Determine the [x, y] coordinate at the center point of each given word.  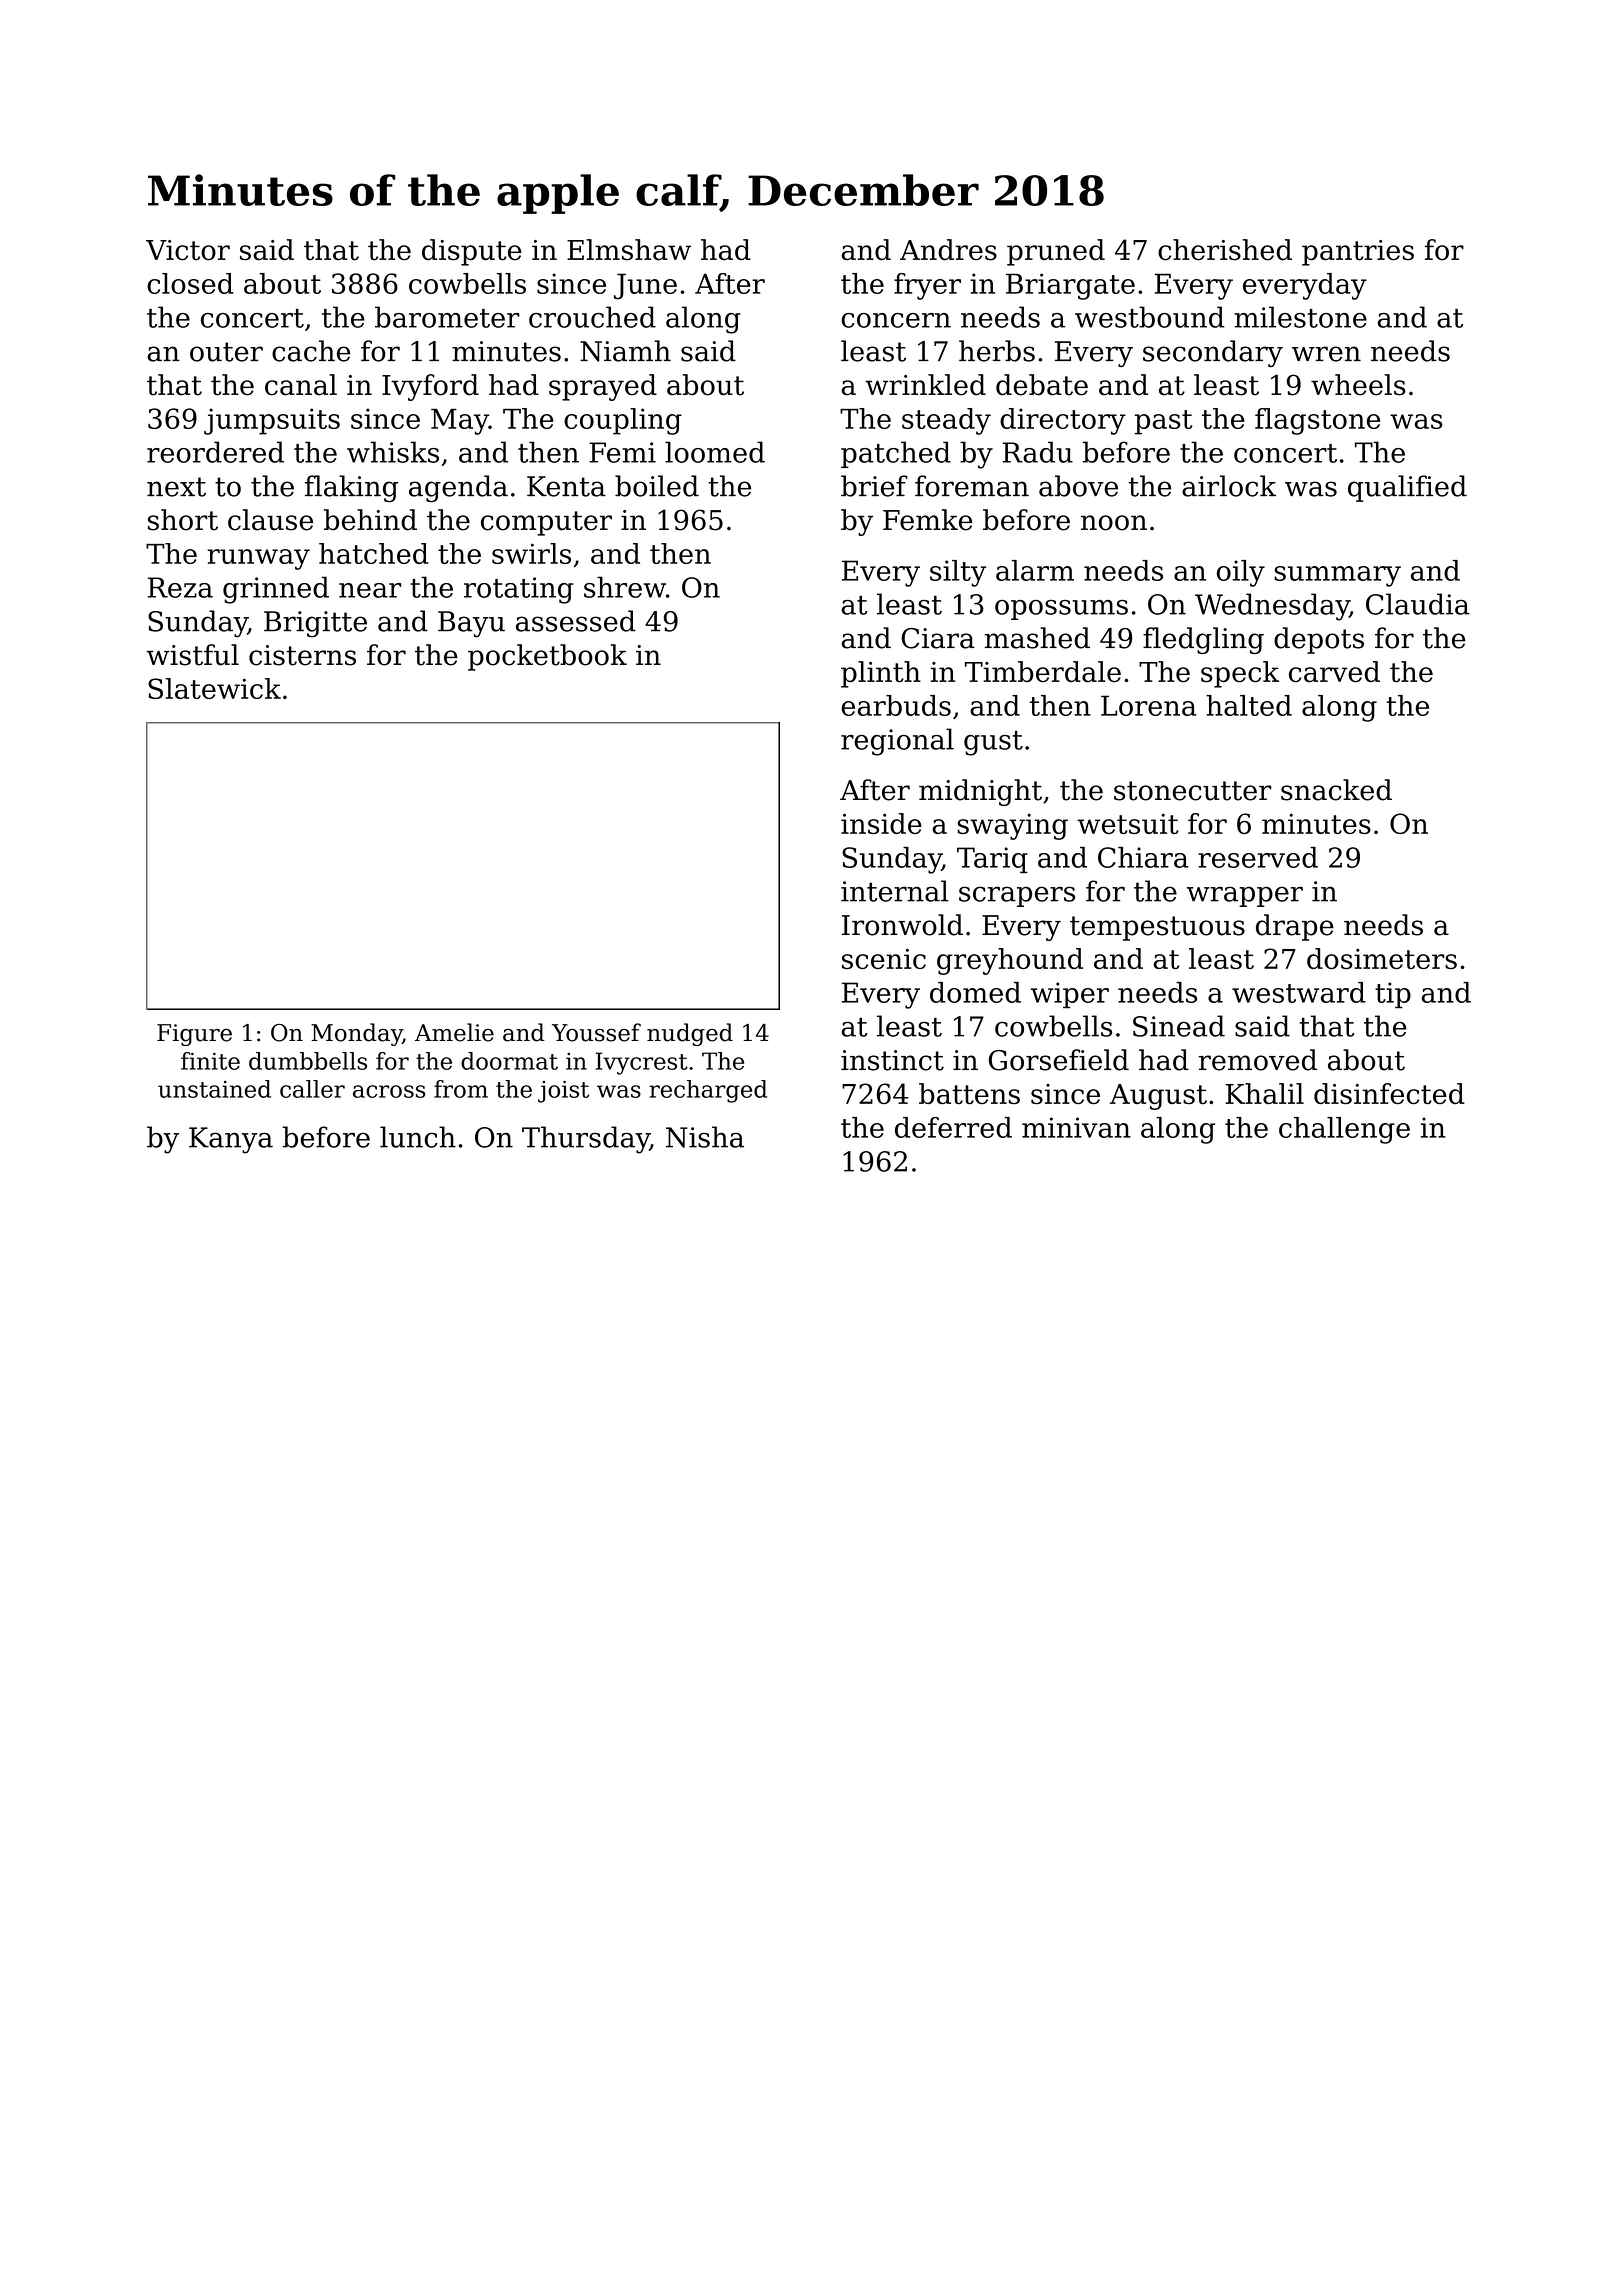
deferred [953, 1127]
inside [881, 823]
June [645, 286]
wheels [1358, 385]
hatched [374, 553]
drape [1295, 927]
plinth [881, 674]
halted [1249, 705]
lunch [418, 1137]
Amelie [454, 1032]
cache [311, 351]
